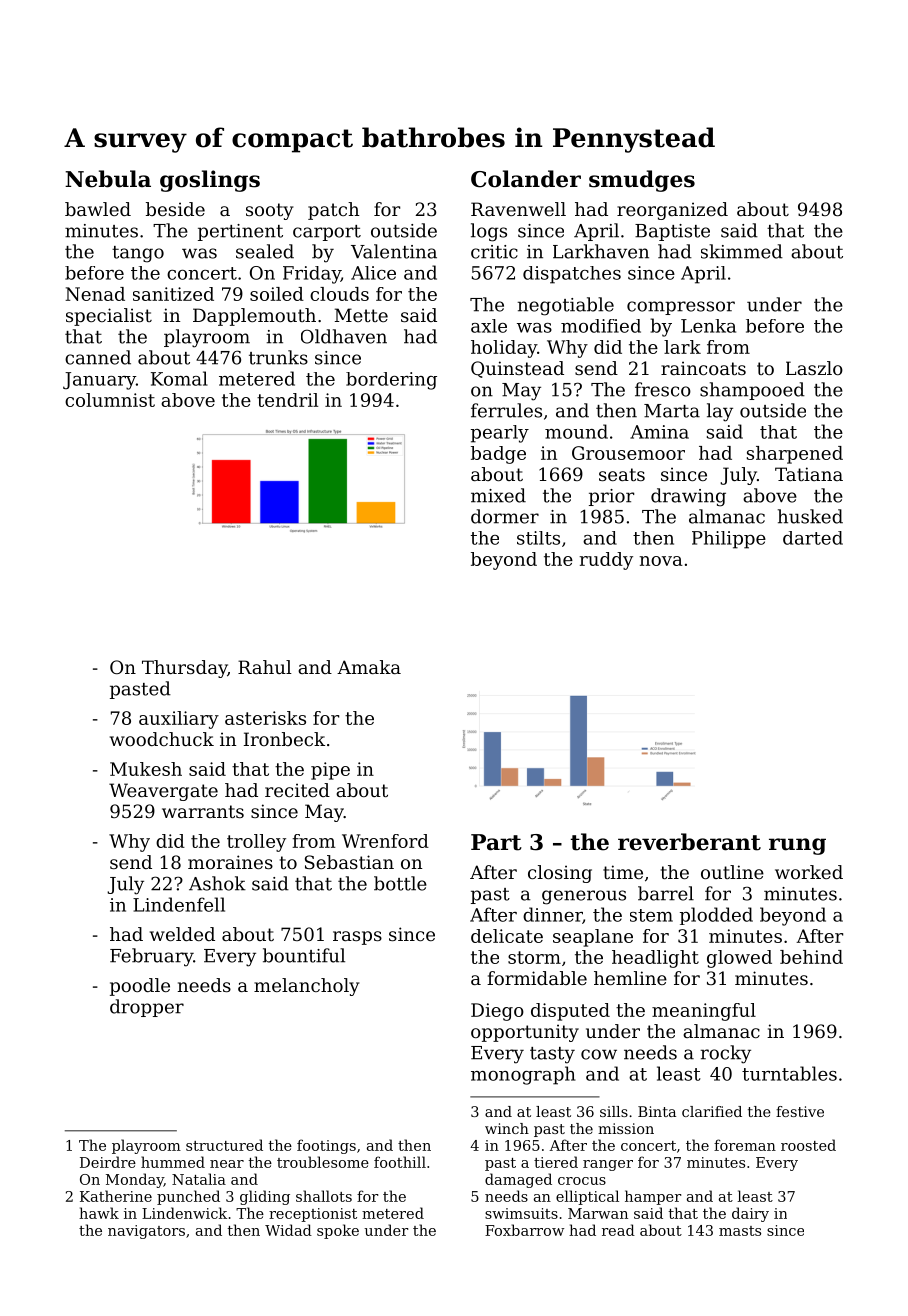 The image size is (908, 1316). Describe the element at coordinates (95, 294) in the screenshot. I see `Nenad` at that location.
